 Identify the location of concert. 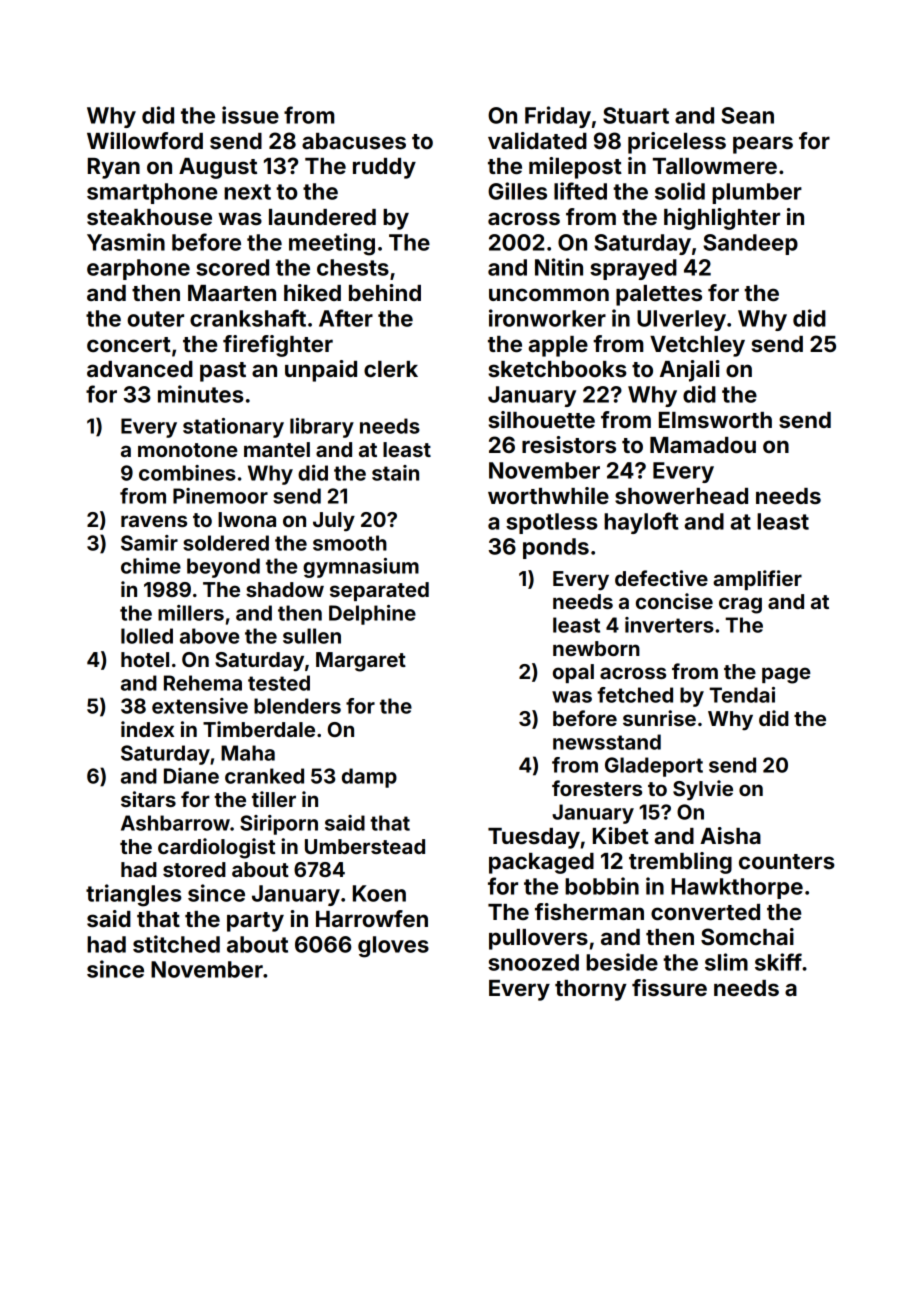
(129, 344).
